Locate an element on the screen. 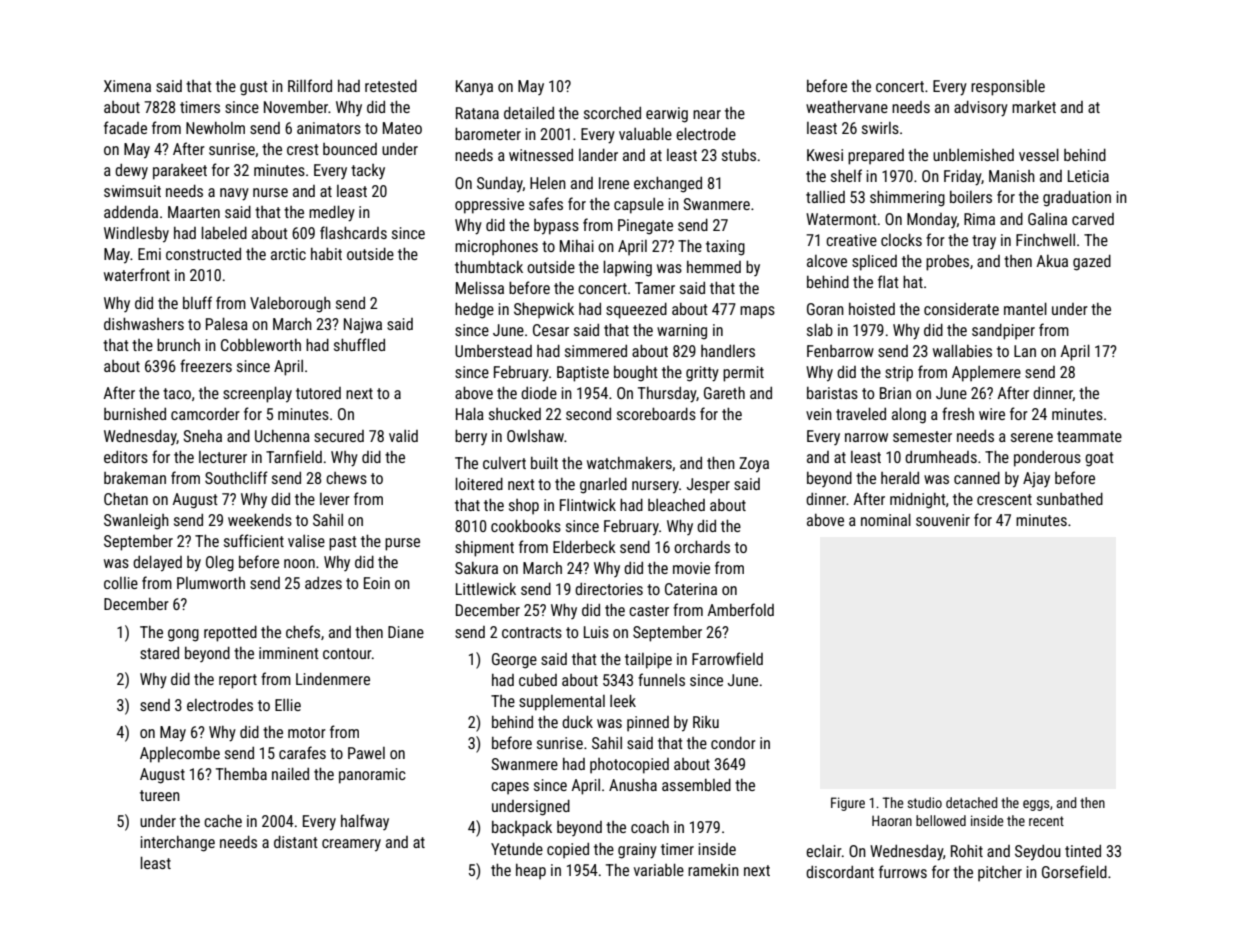  brakeman is located at coordinates (135, 478).
